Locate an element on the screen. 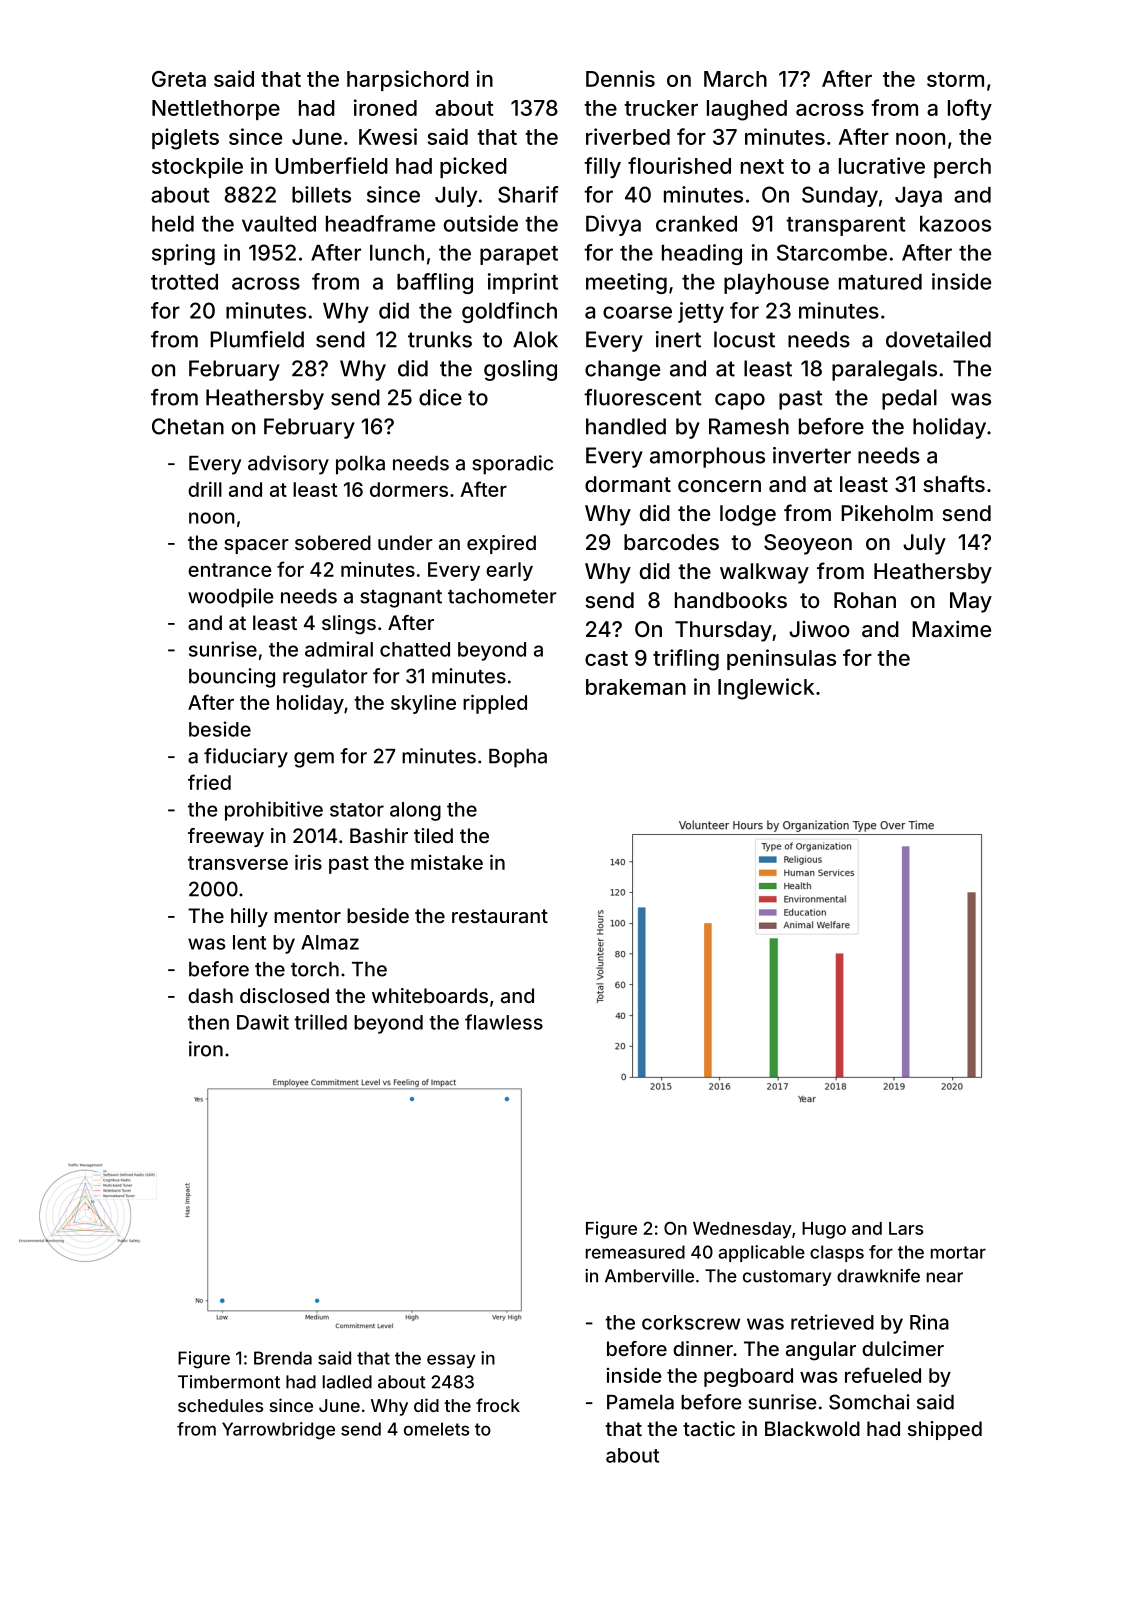 The image size is (1143, 1617). Inglewick is located at coordinates (766, 689).
